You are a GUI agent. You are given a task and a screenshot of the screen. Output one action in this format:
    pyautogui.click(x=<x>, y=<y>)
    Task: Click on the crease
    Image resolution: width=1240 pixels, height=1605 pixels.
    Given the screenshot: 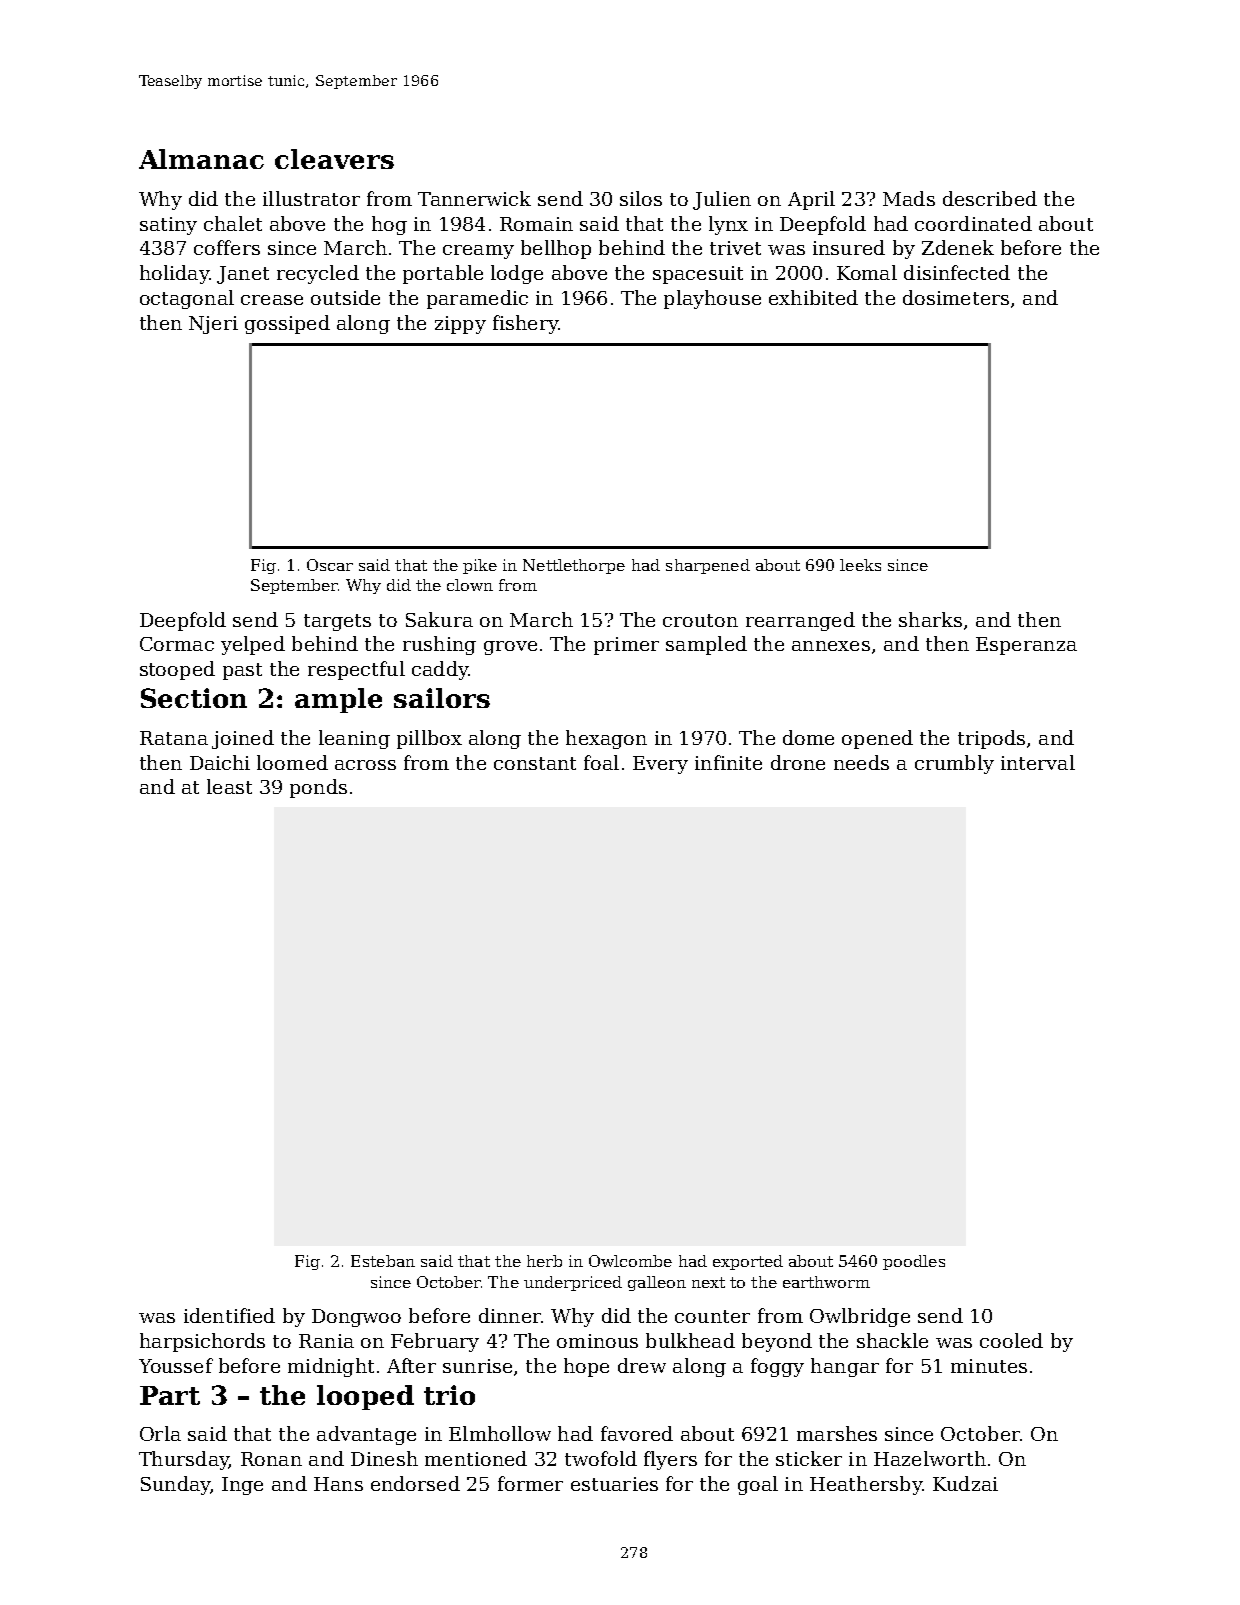 What is the action you would take?
    pyautogui.click(x=272, y=300)
